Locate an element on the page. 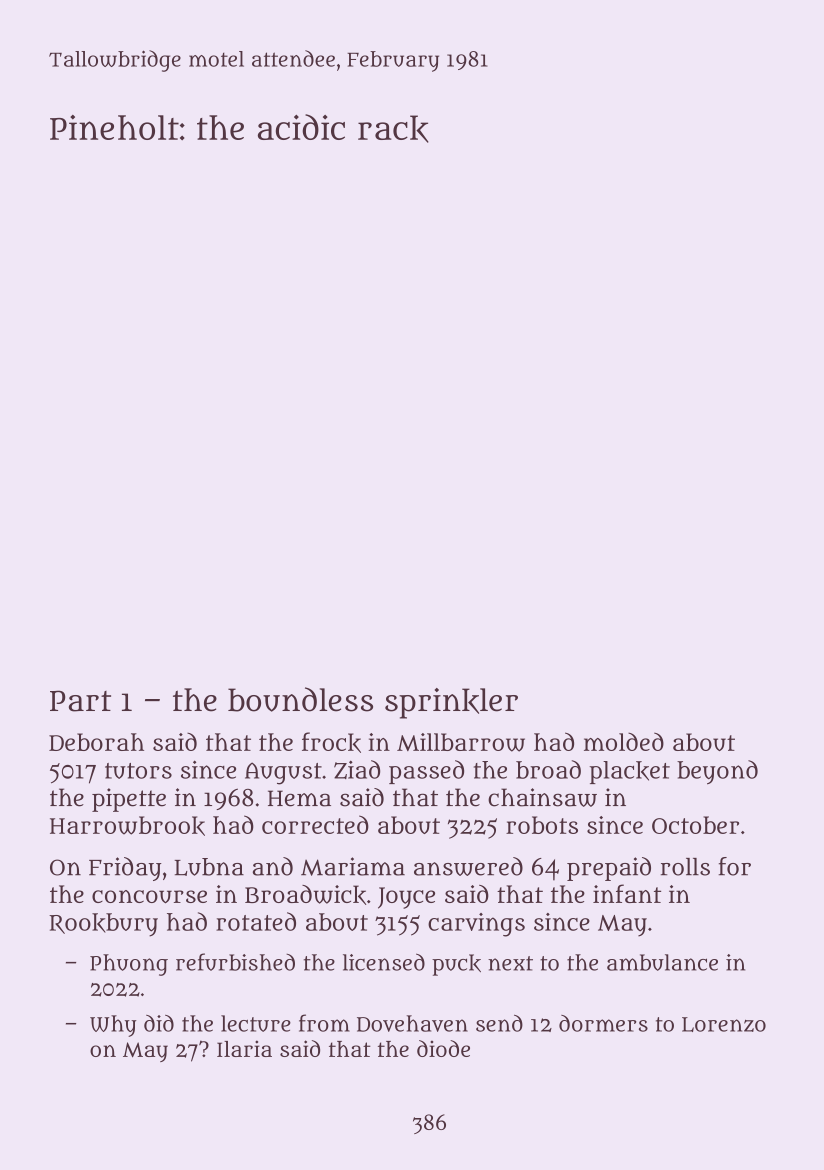 The height and width of the page is (1170, 824). beyond is located at coordinates (717, 772).
